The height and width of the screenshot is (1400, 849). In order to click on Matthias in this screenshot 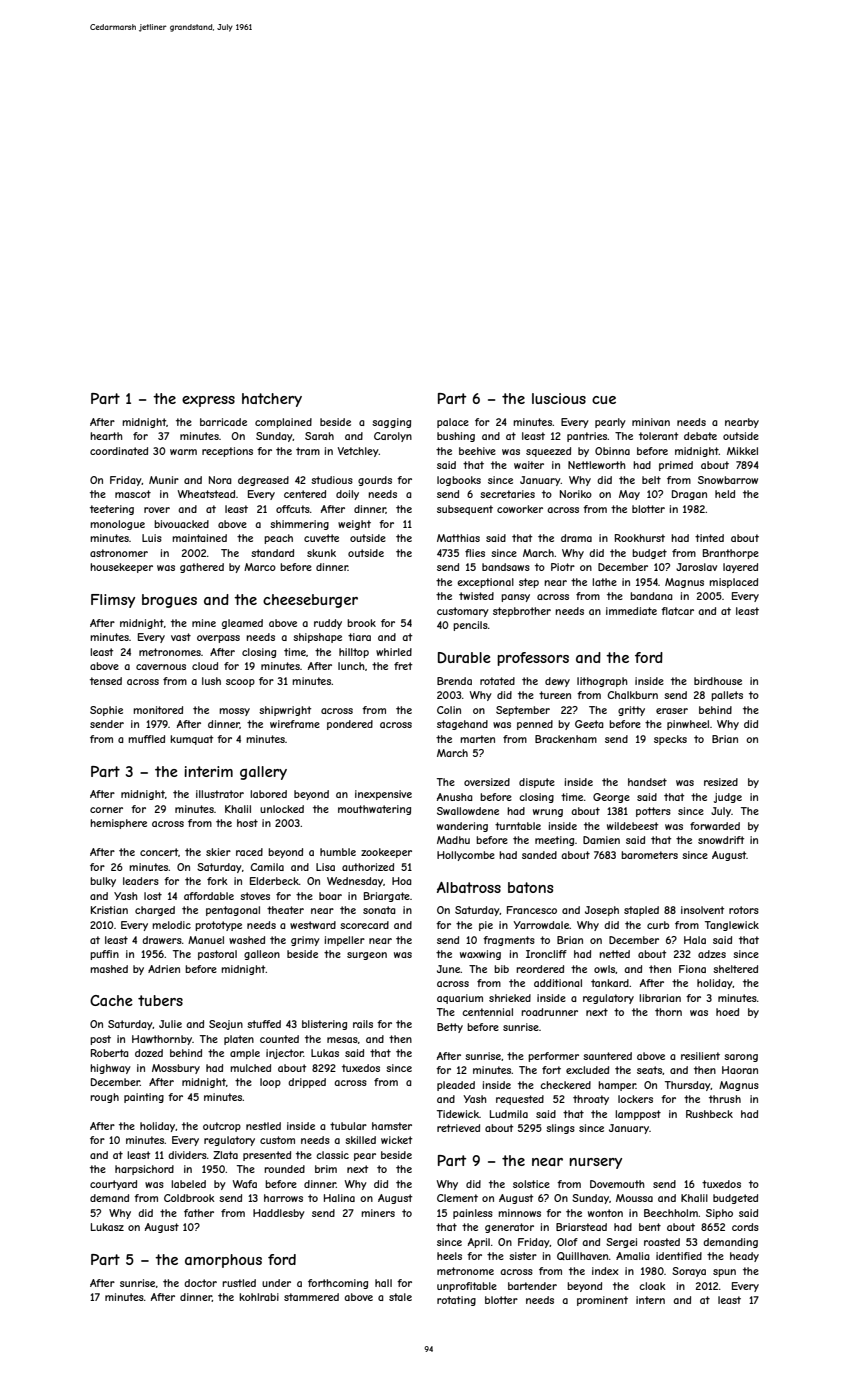, I will do `click(458, 538)`.
